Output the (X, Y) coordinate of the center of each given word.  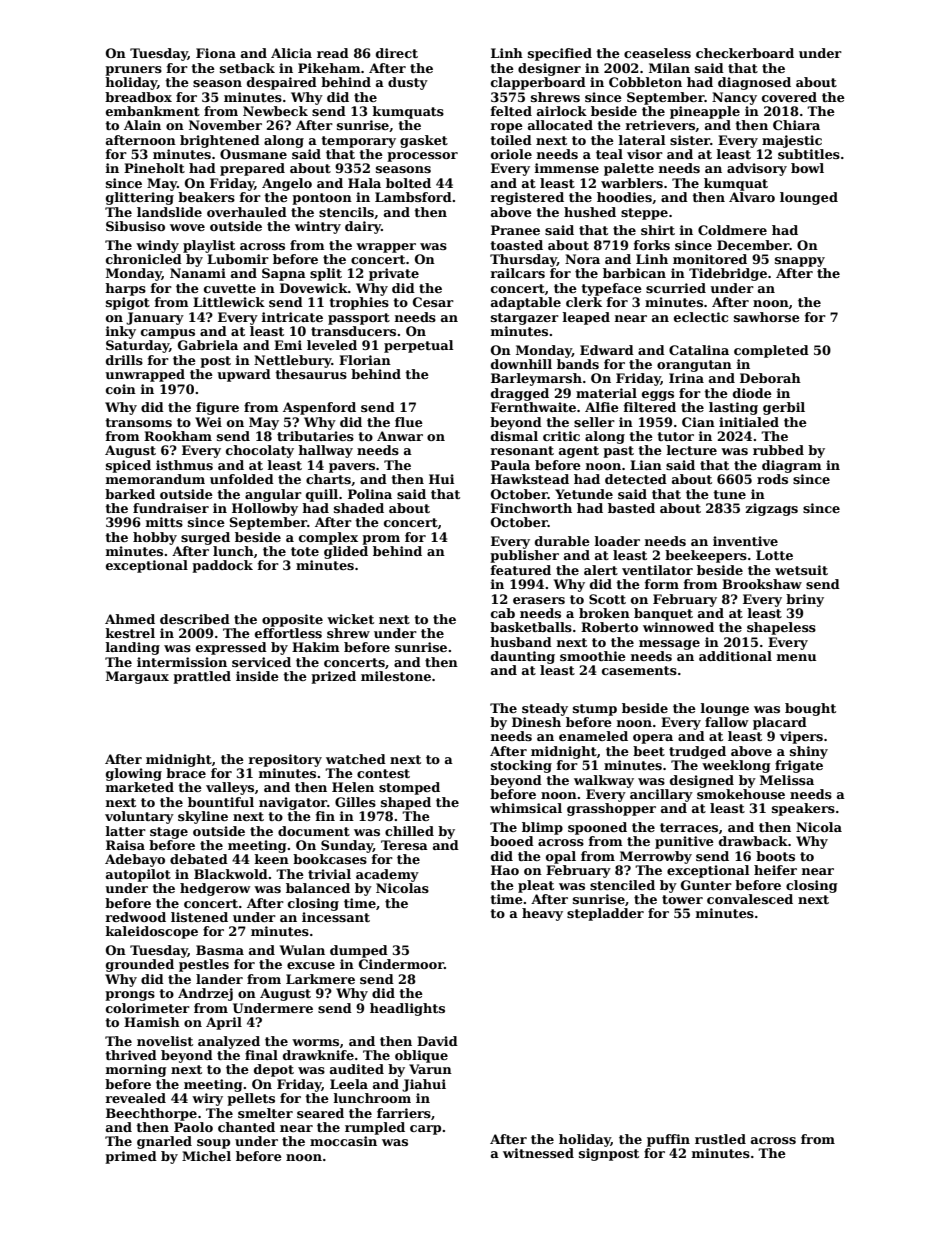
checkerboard (745, 53)
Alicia (291, 53)
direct (397, 53)
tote (305, 551)
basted (631, 508)
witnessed (538, 1153)
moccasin (343, 1141)
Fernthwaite (533, 407)
